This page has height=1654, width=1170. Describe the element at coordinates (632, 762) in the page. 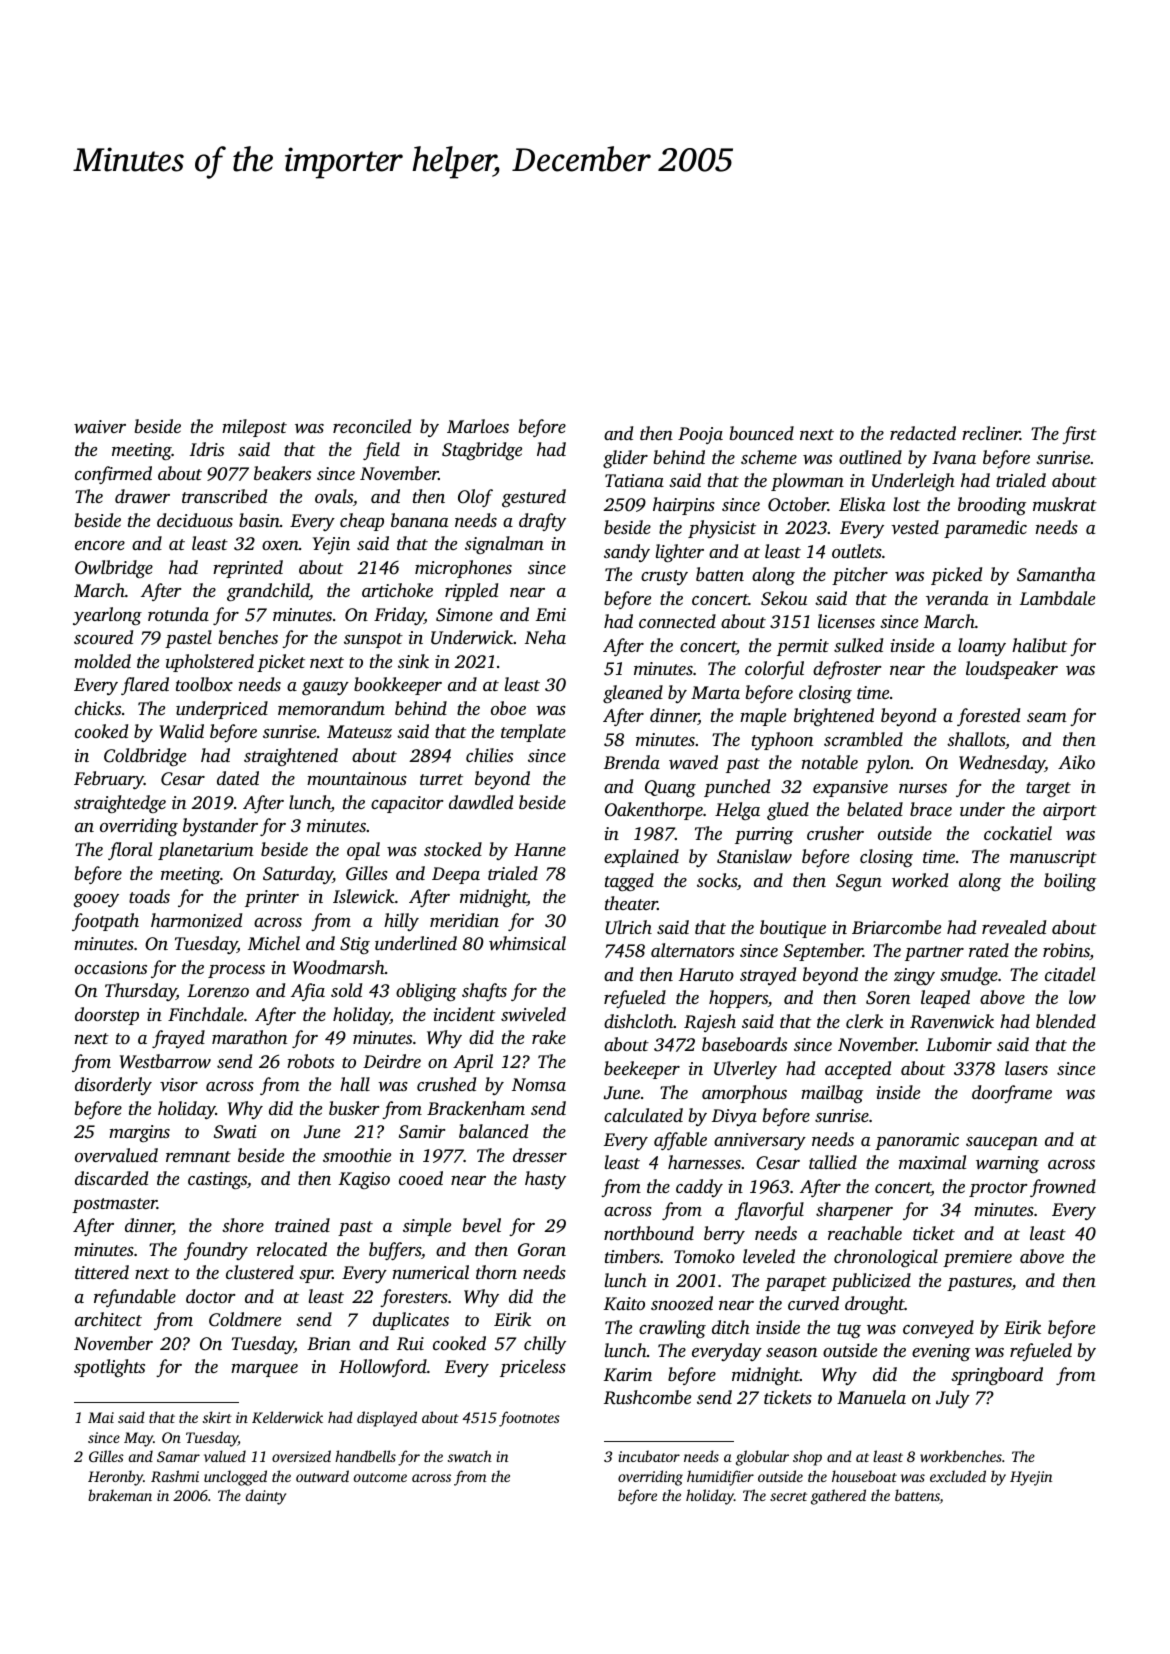

I see `Brenda` at that location.
